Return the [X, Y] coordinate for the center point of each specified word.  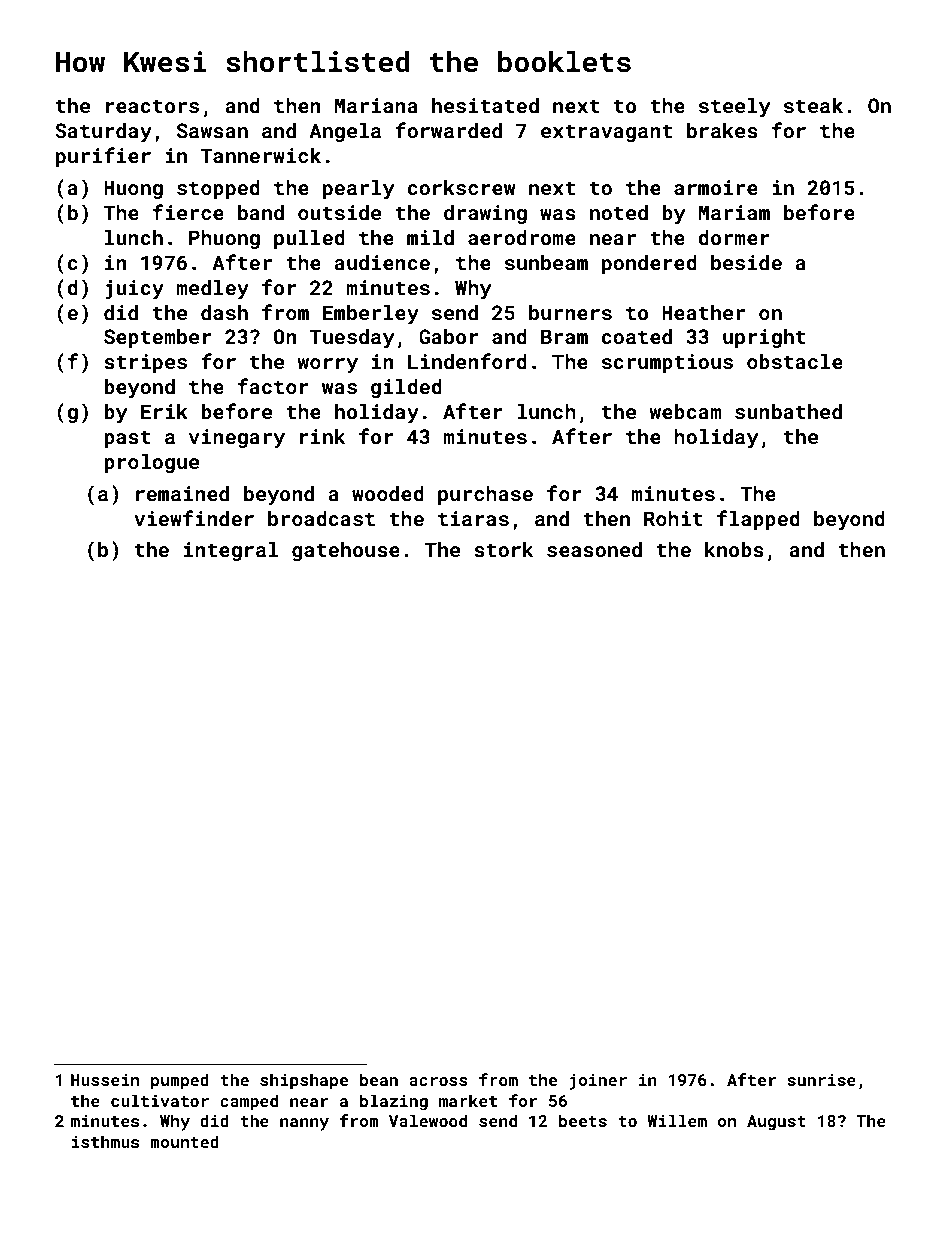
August [776, 1123]
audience [382, 262]
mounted [184, 1141]
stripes [145, 363]
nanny [304, 1124]
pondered [649, 264]
